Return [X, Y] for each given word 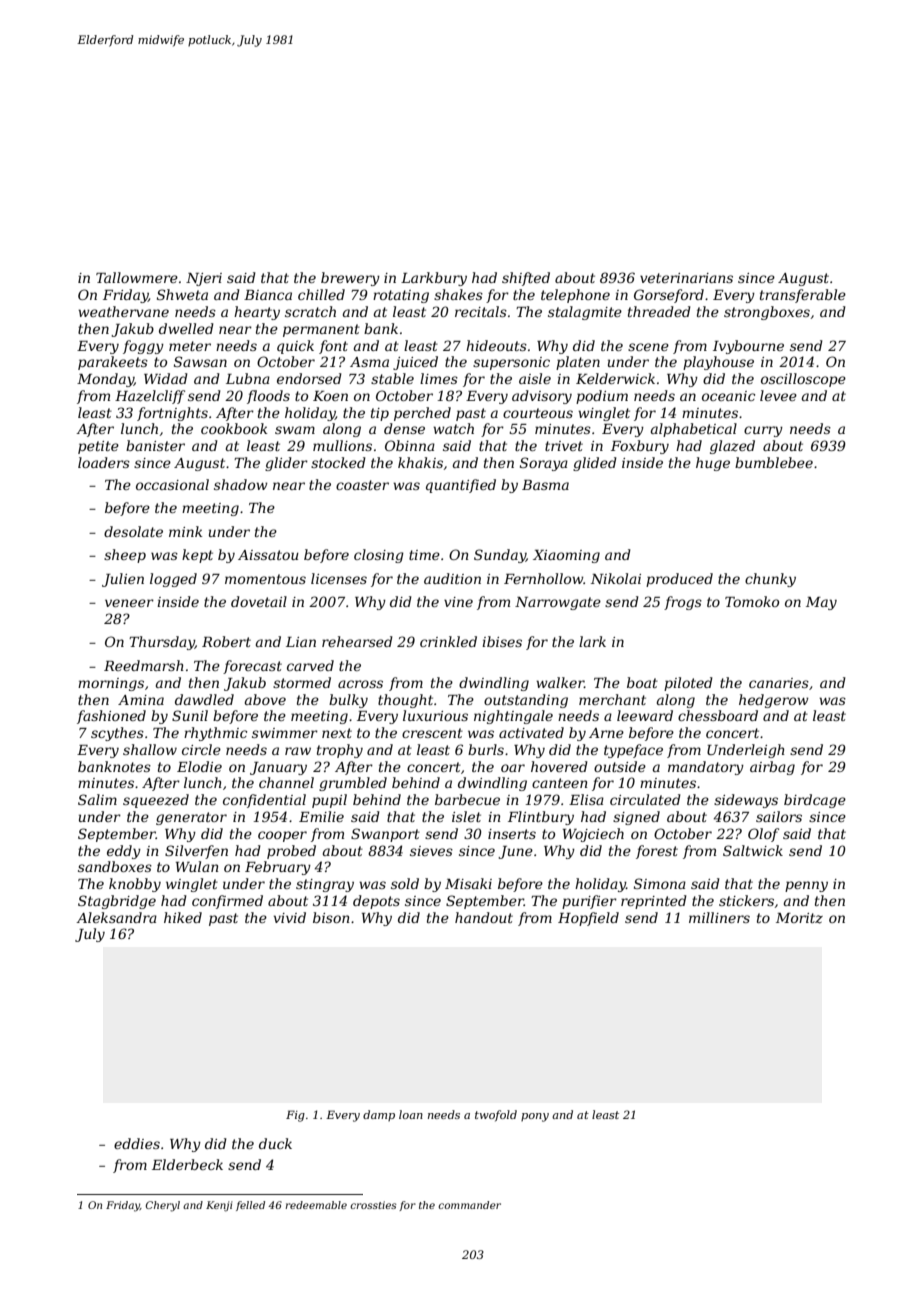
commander [469, 1205]
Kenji [219, 1206]
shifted [526, 279]
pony [535, 1117]
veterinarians [686, 278]
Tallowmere [137, 277]
